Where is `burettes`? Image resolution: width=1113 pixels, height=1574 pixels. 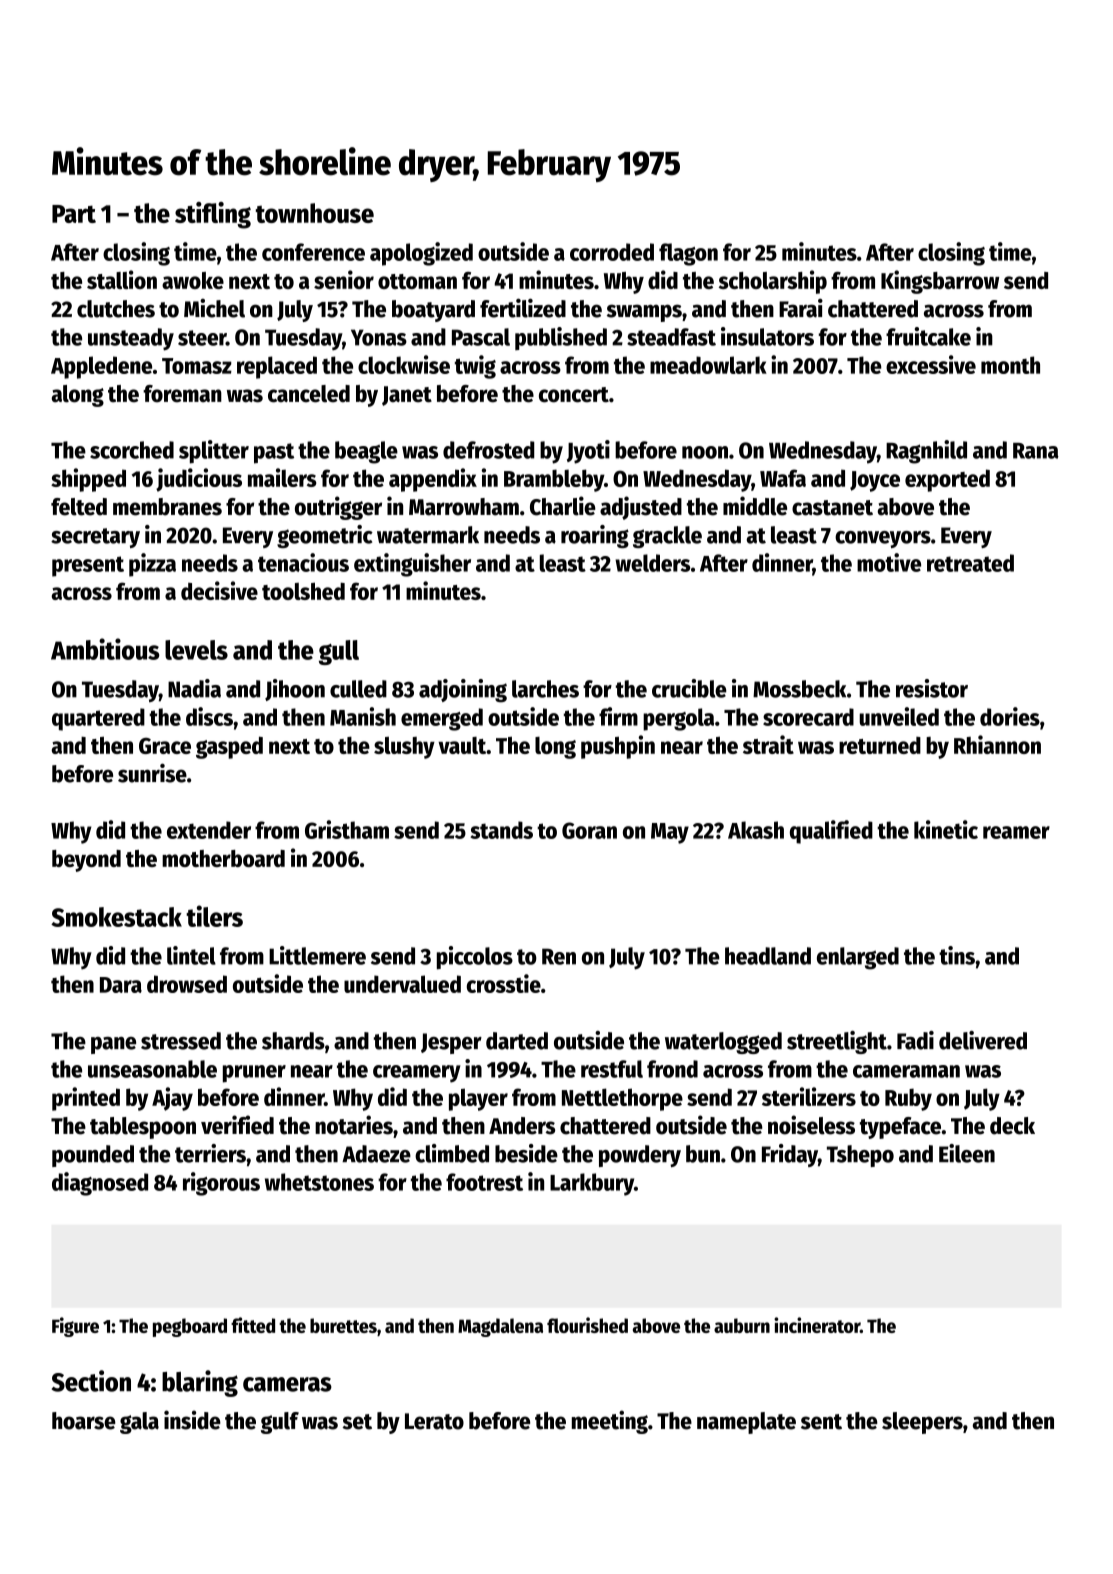
burettes is located at coordinates (343, 1325).
